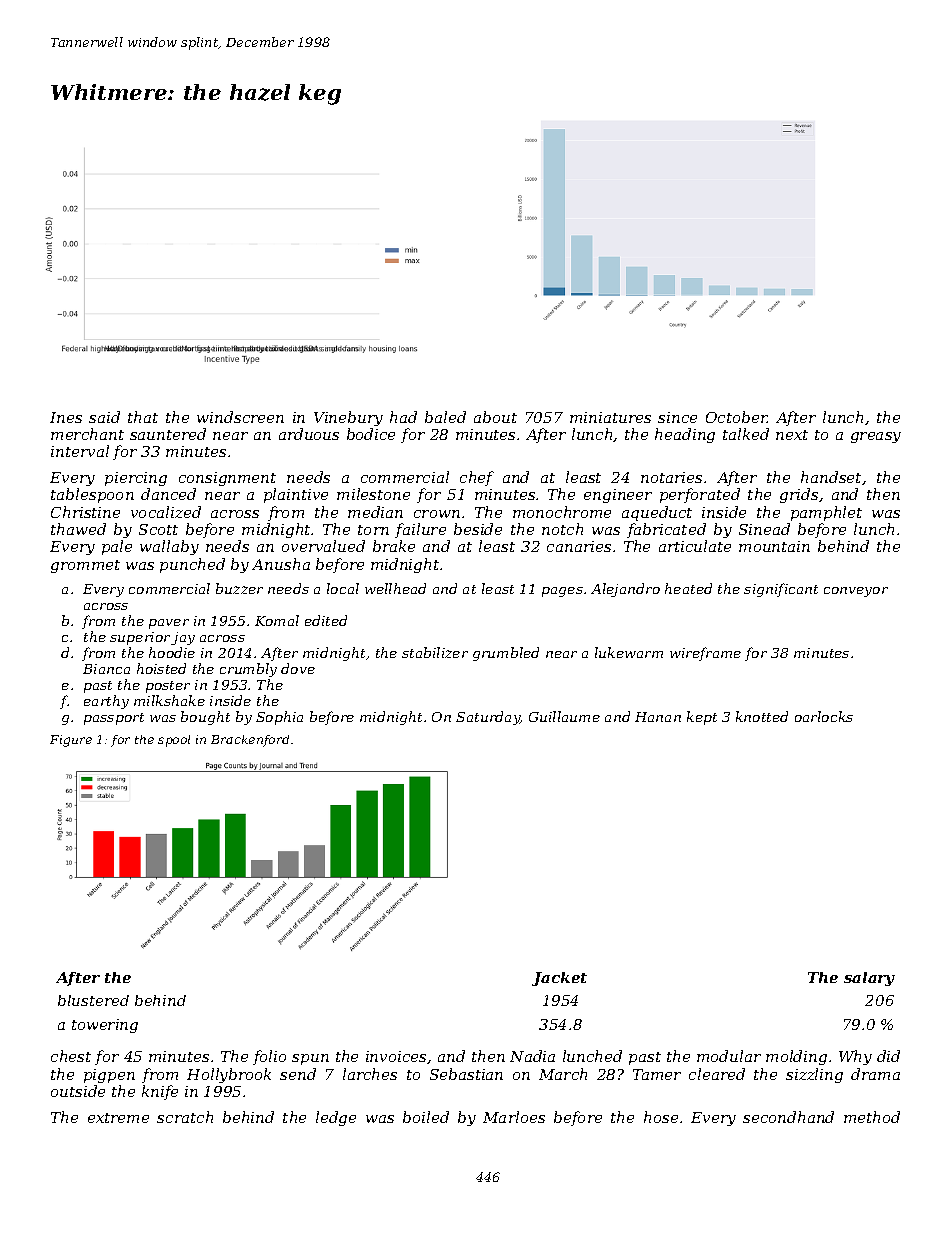 This page has width=952, height=1233. I want to click on wallaby, so click(169, 547).
